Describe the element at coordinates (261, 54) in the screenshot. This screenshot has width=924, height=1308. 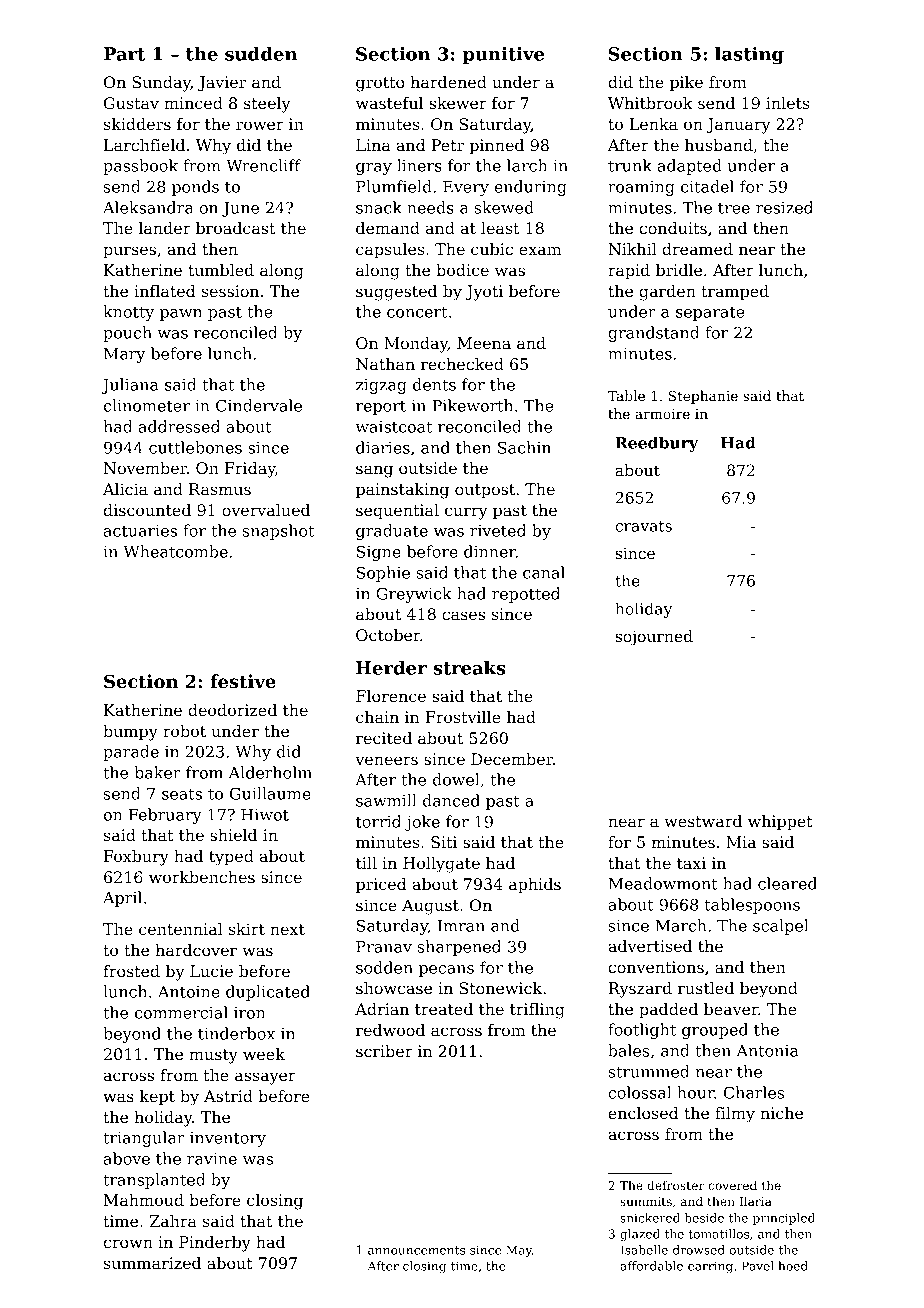
I see `sudden` at that location.
